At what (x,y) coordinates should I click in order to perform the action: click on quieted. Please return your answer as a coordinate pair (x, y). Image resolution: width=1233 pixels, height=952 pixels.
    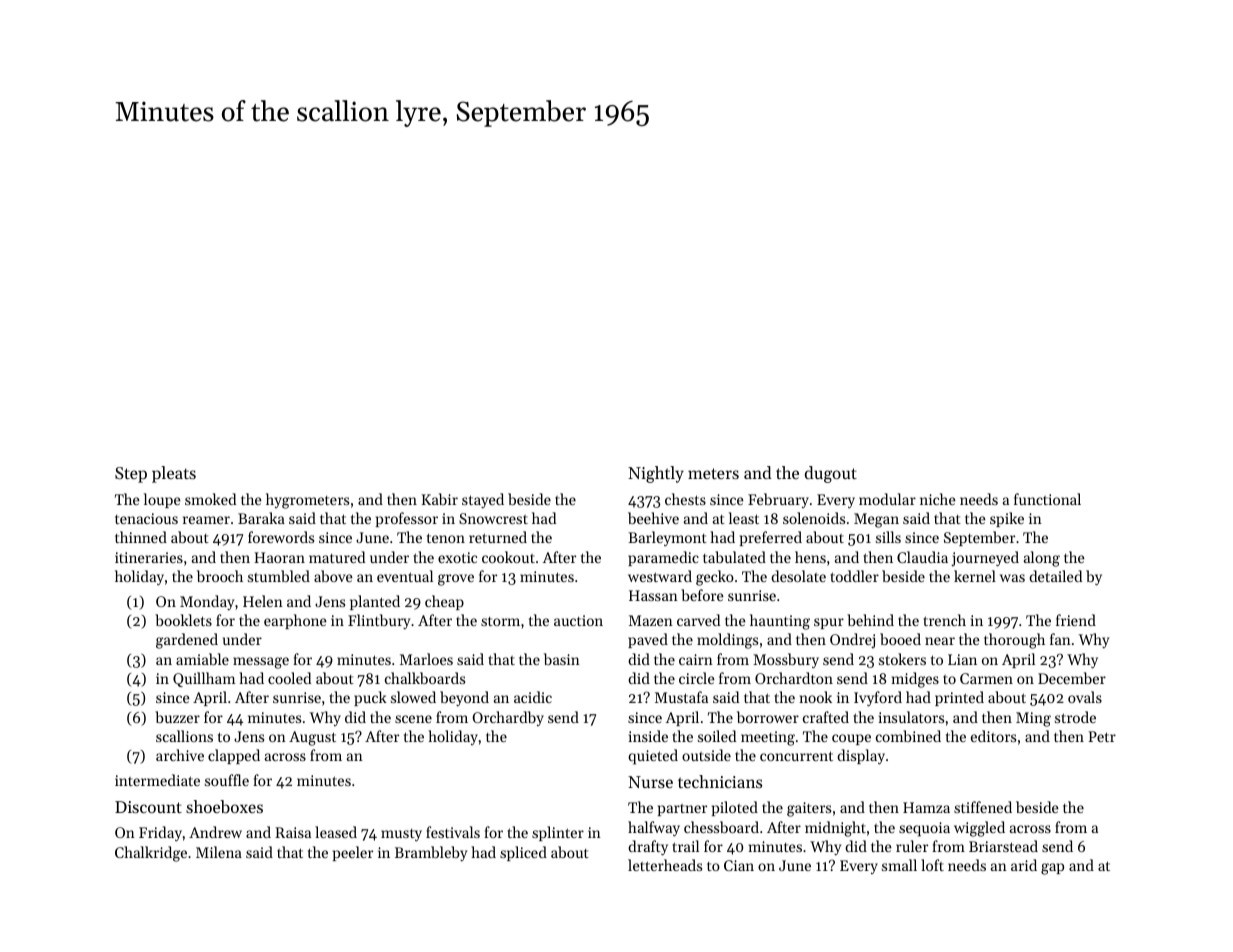
    Looking at the image, I should click on (653, 757).
